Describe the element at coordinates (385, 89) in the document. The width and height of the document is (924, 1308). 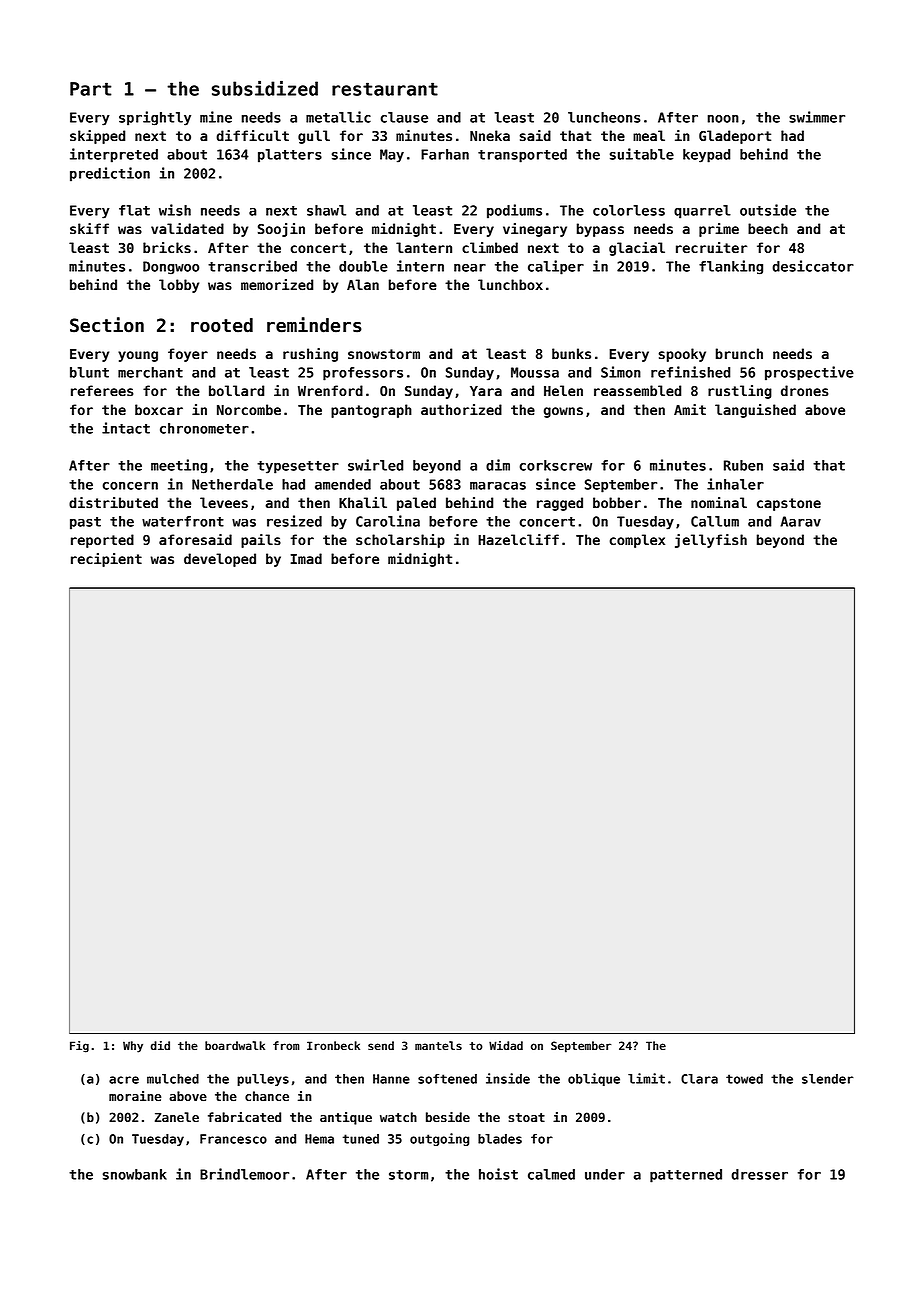
I see `restaurant` at that location.
